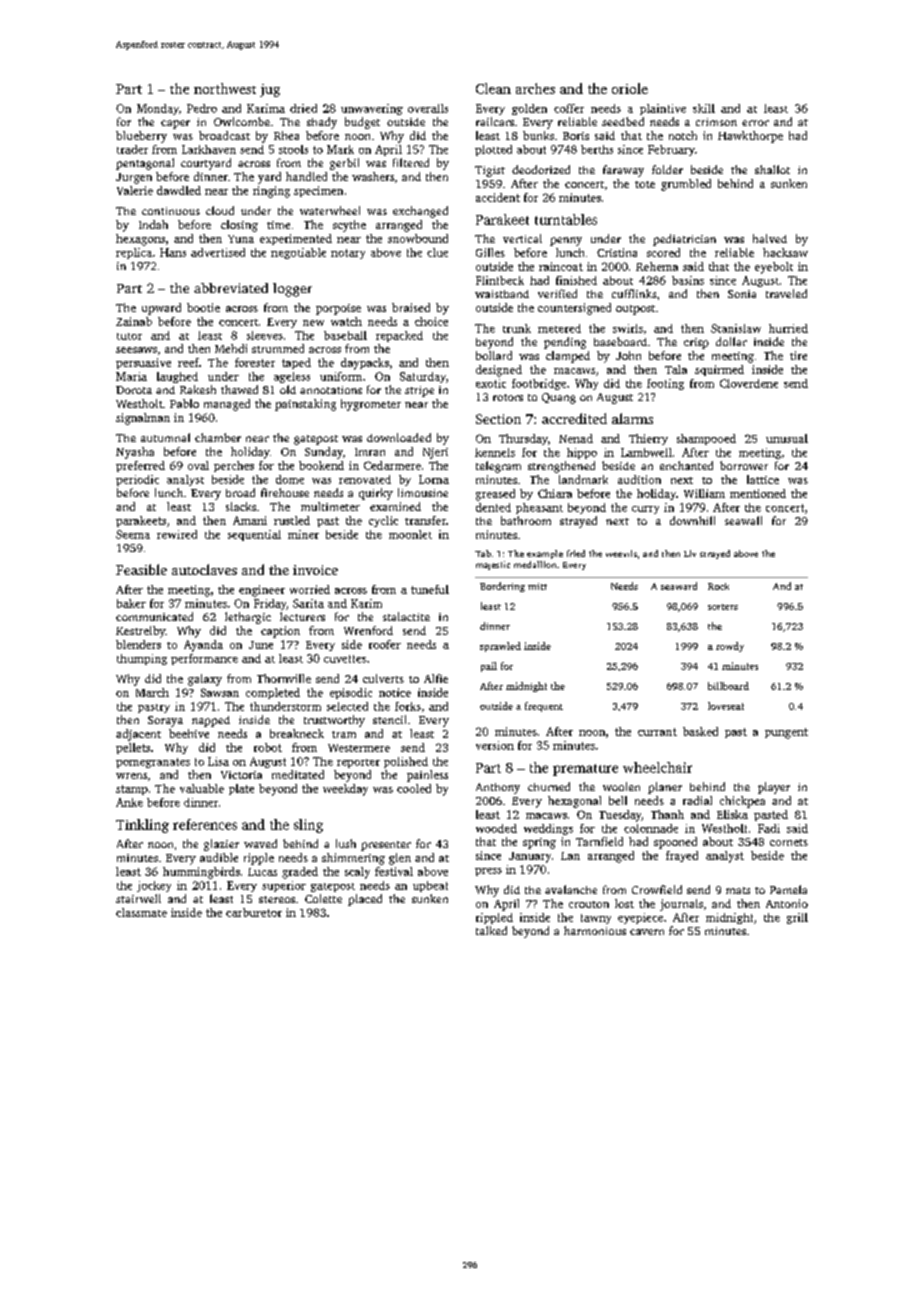 This image has width=924, height=1308. What do you see at coordinates (726, 706) in the image?
I see `loveseat` at bounding box center [726, 706].
